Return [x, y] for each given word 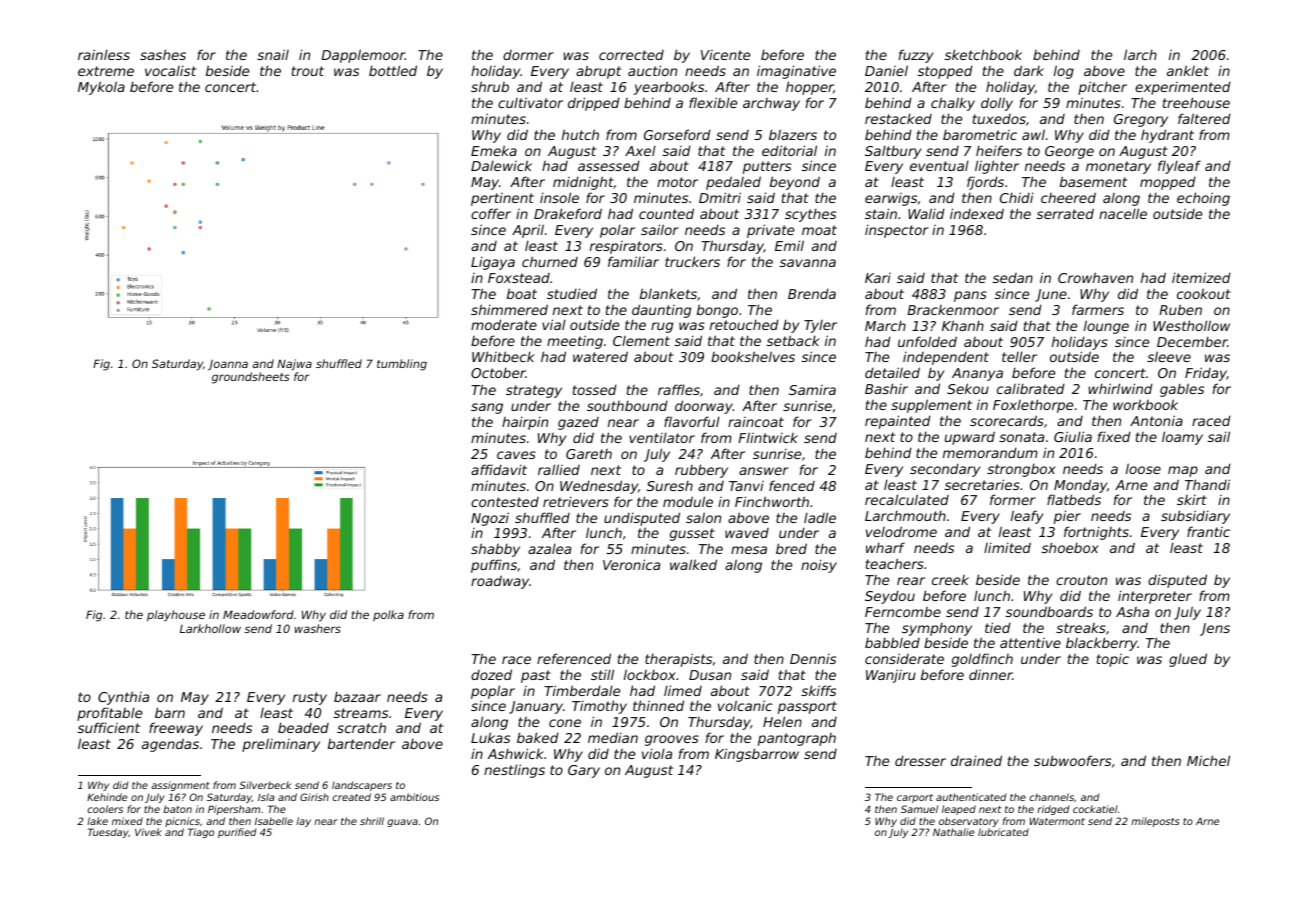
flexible [713, 102]
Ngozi [490, 519]
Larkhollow [210, 628]
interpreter [1155, 597]
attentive [1030, 643]
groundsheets [251, 378]
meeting [575, 342]
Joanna [228, 365]
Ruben [1180, 309]
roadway [500, 582]
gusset [692, 534]
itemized [1201, 277]
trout [308, 71]
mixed [127, 821]
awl [1033, 134]
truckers [692, 261]
